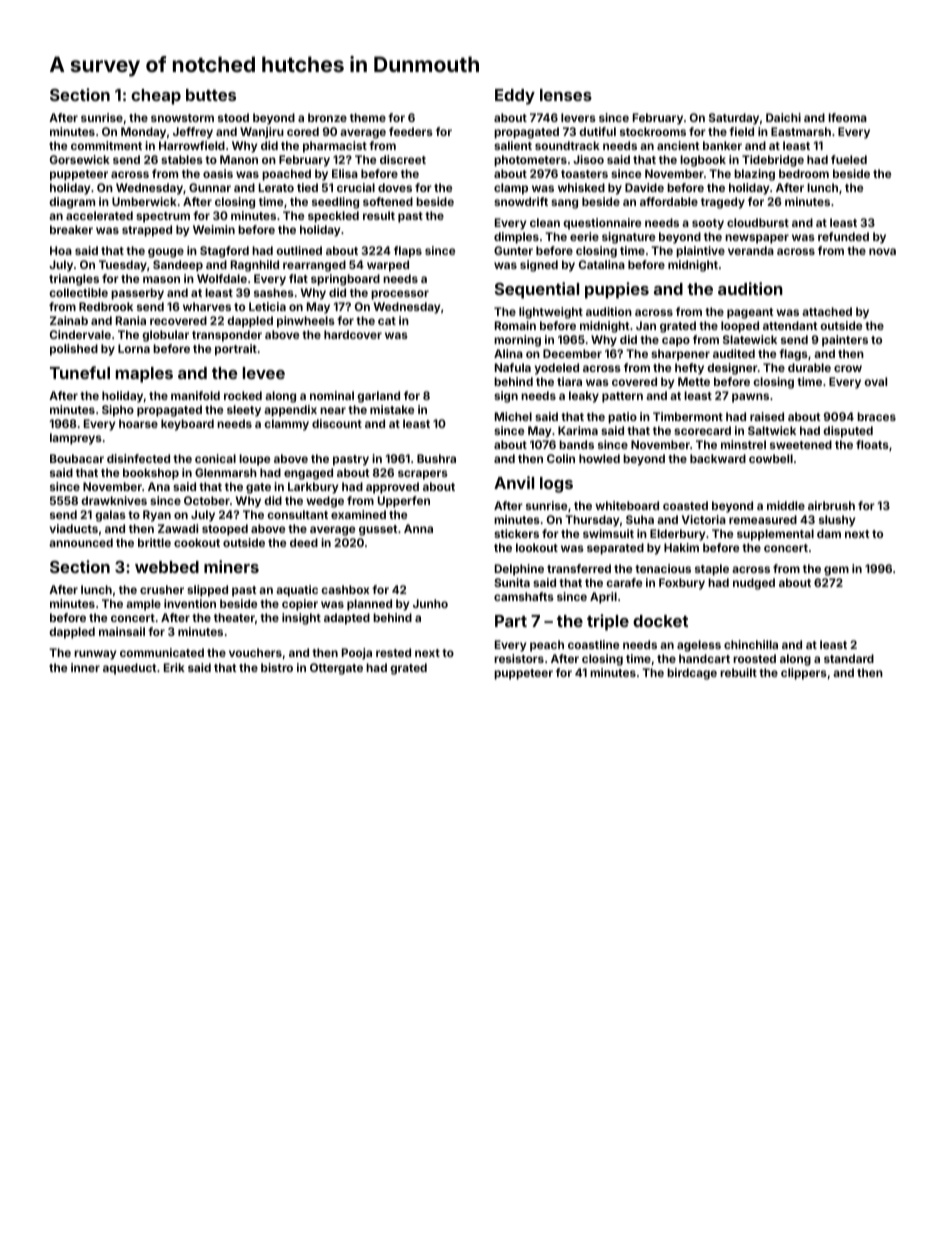  Describe the element at coordinates (138, 458) in the page. I see `disinfected` at that location.
